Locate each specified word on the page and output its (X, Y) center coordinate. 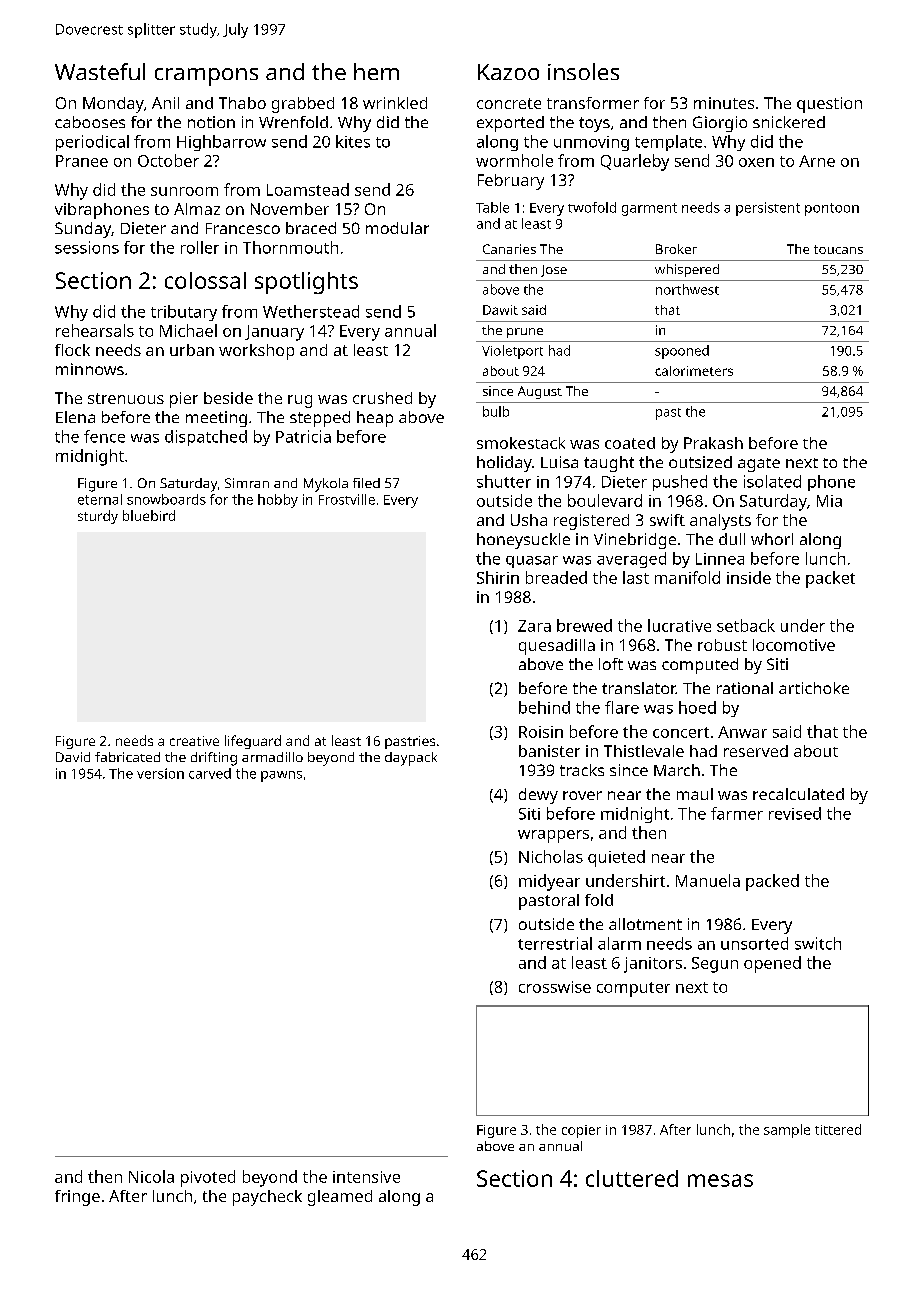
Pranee (82, 161)
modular (397, 228)
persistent (768, 209)
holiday (504, 464)
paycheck (267, 1198)
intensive (366, 1177)
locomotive (794, 645)
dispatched (206, 438)
